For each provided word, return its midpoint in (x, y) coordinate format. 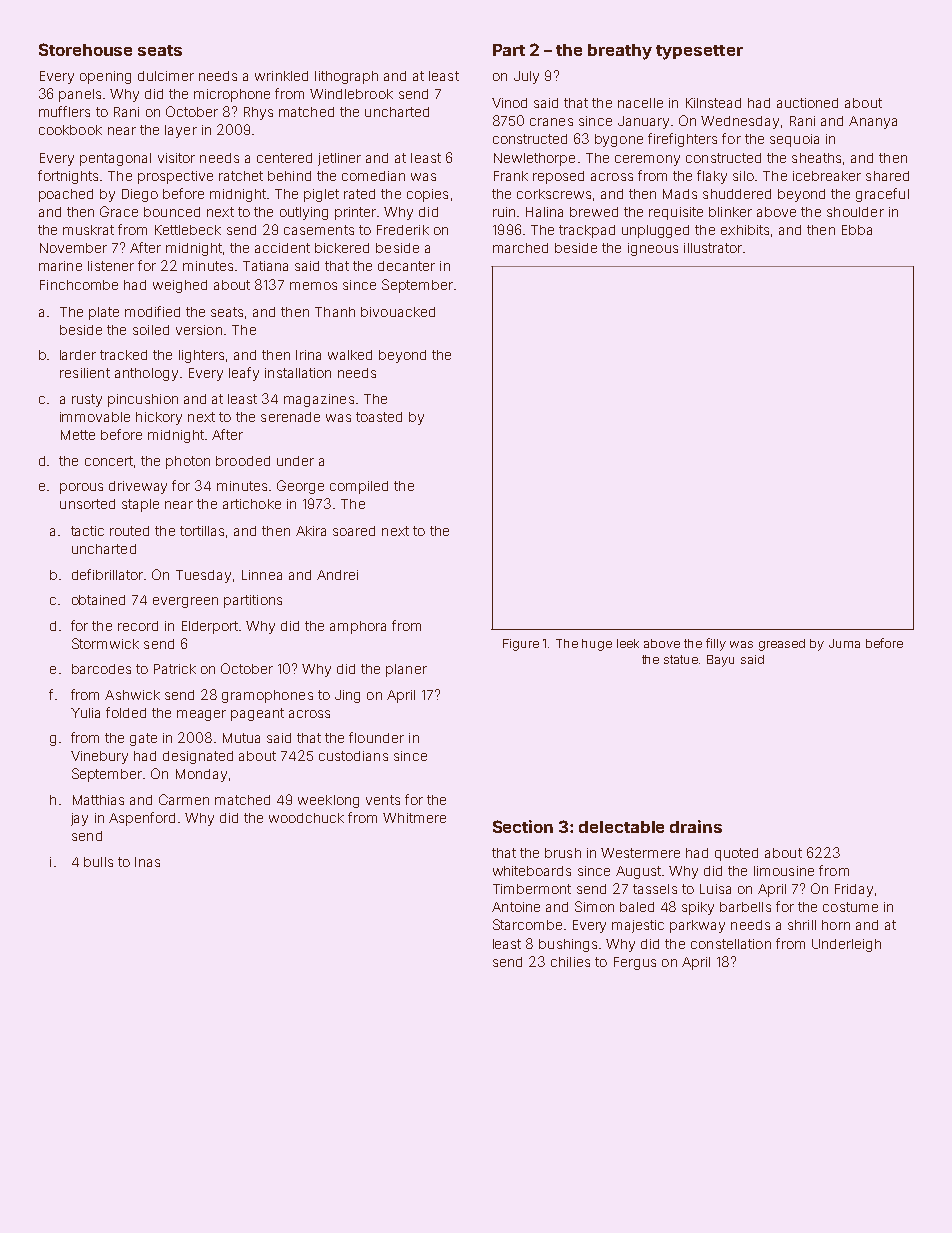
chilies (570, 962)
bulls (98, 862)
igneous (653, 249)
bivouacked (398, 312)
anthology (146, 374)
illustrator (713, 248)
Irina (308, 355)
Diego (140, 195)
